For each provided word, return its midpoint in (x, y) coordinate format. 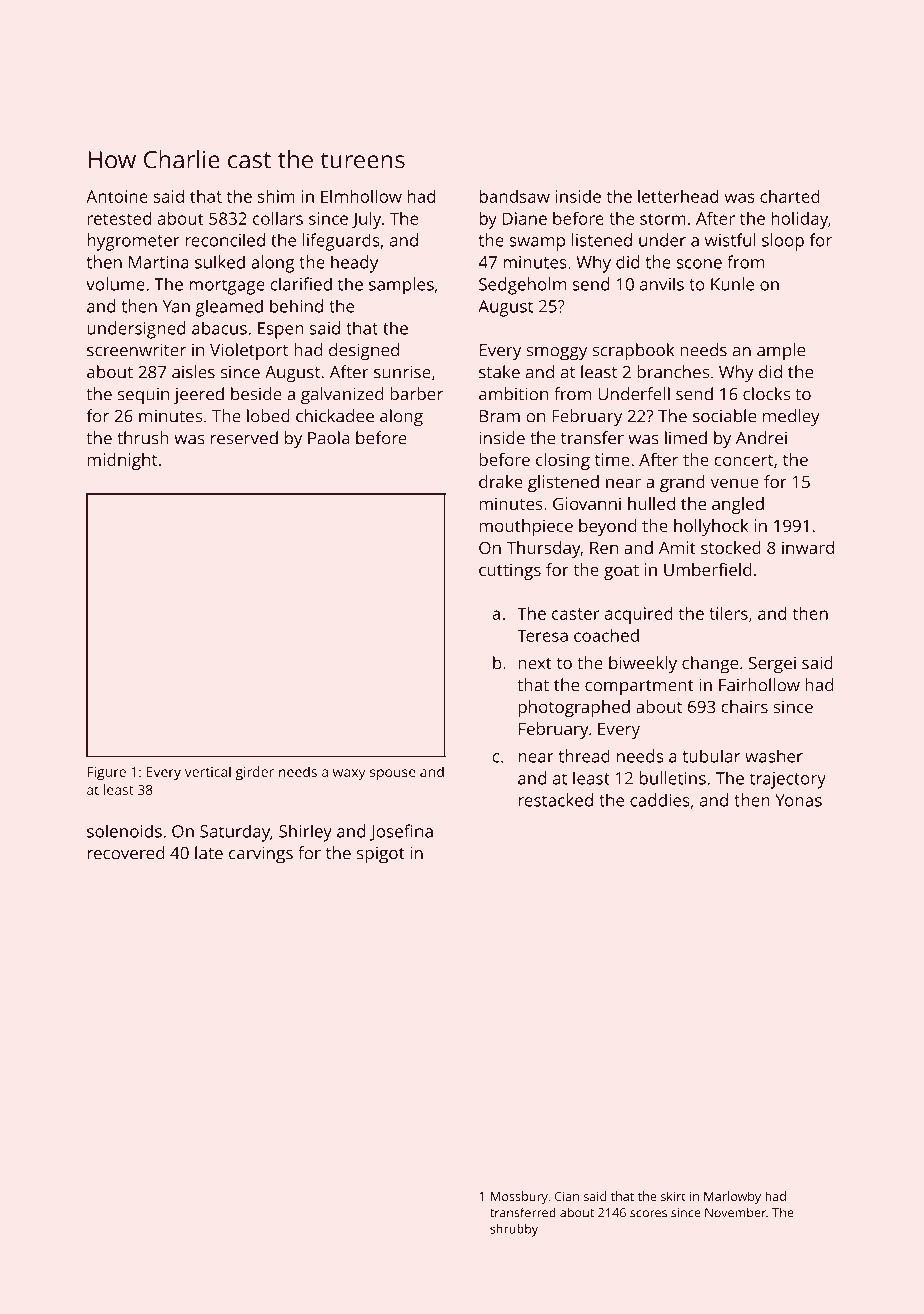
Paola (329, 438)
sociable (724, 416)
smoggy (556, 354)
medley (791, 418)
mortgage (227, 287)
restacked (555, 800)
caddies (660, 800)
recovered (125, 853)
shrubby (514, 1230)
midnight (122, 461)
